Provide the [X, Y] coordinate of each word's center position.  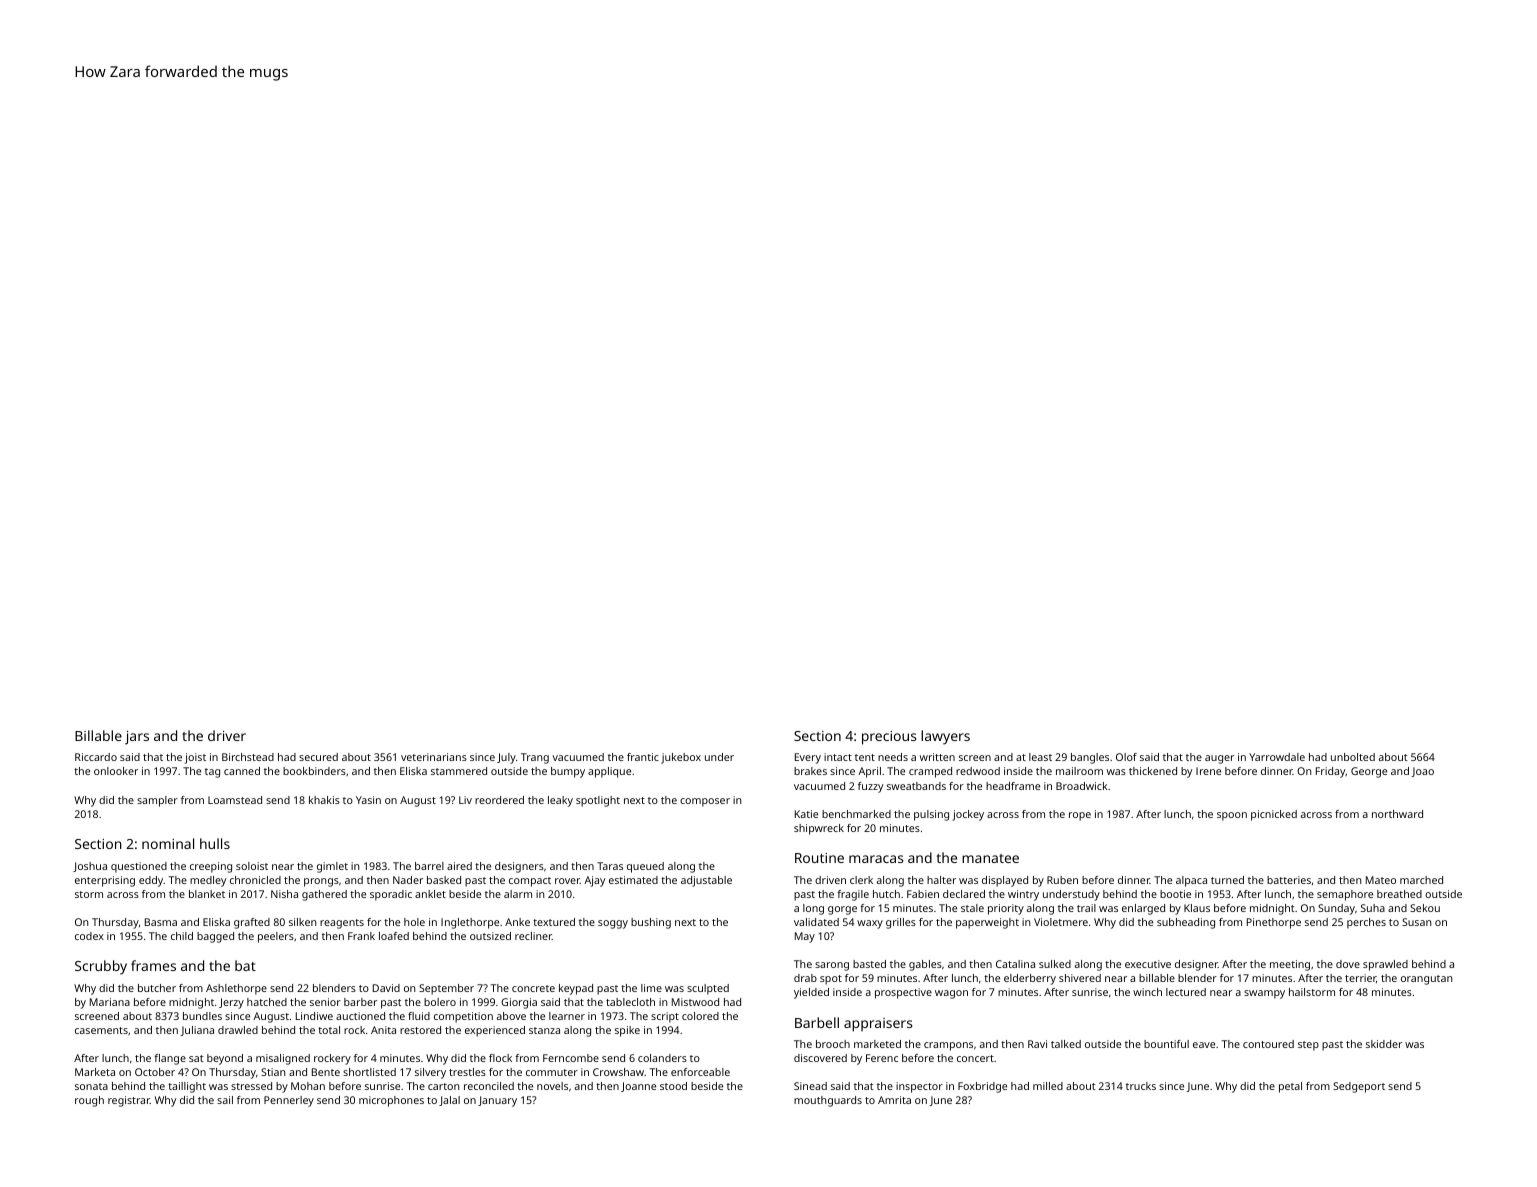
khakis [324, 800]
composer [705, 802]
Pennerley [289, 1101]
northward [1397, 814]
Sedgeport [1359, 1087]
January [497, 1101]
